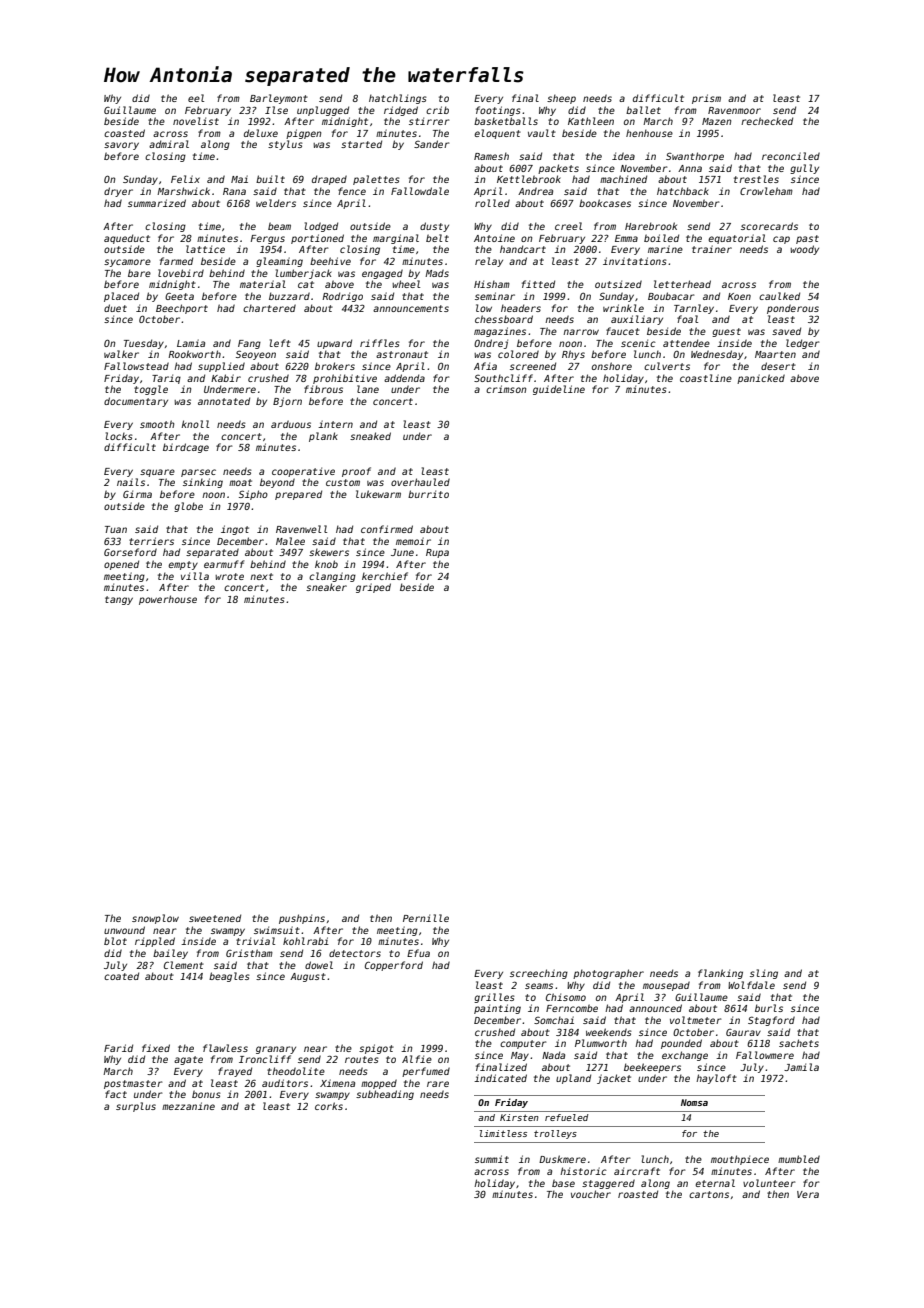 The width and height of the image is (924, 1308). I want to click on pushpins, so click(302, 919).
